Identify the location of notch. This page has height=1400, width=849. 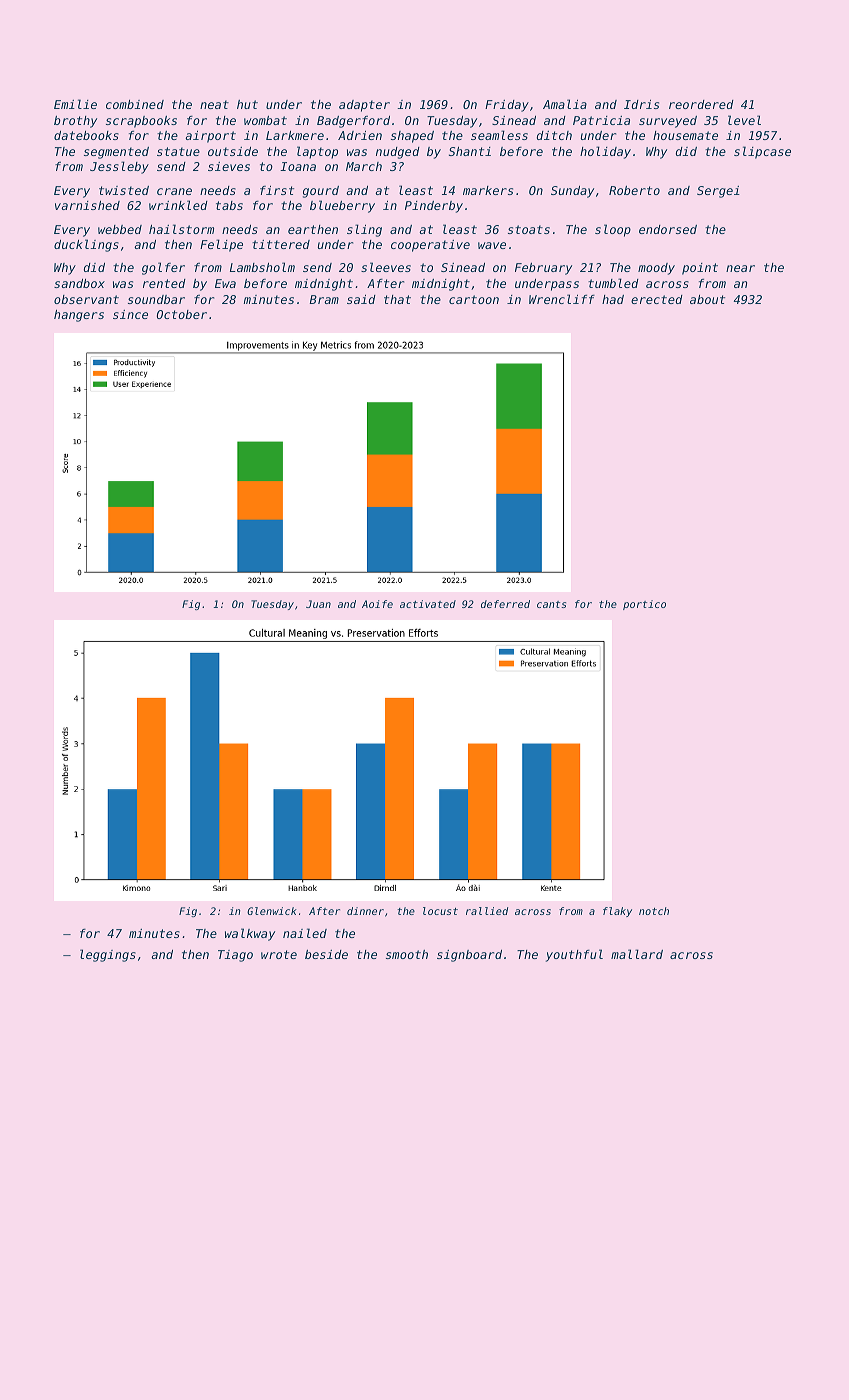
(654, 911).
